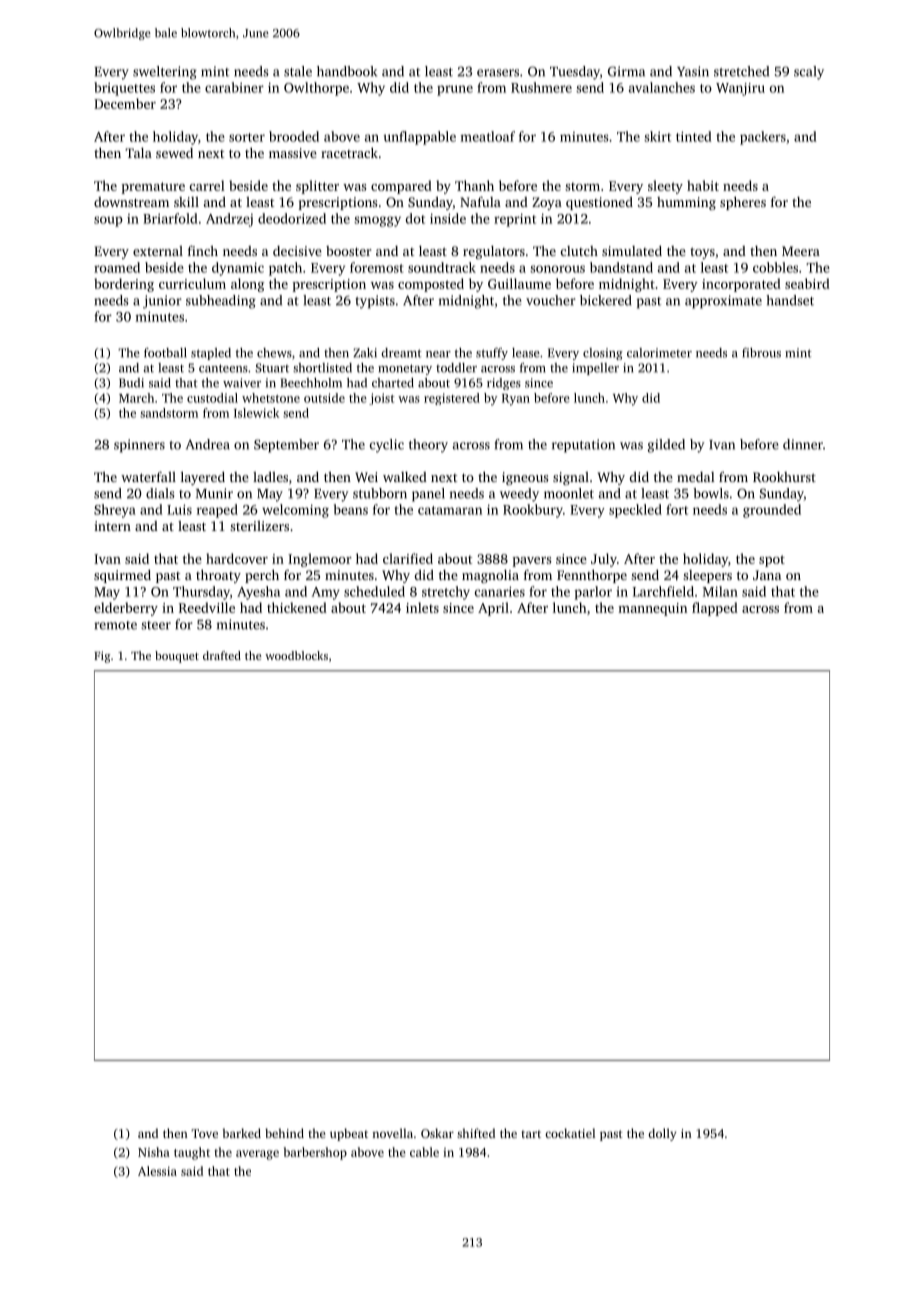 This document has width=924, height=1308. What do you see at coordinates (531, 1134) in the document?
I see `tart` at bounding box center [531, 1134].
